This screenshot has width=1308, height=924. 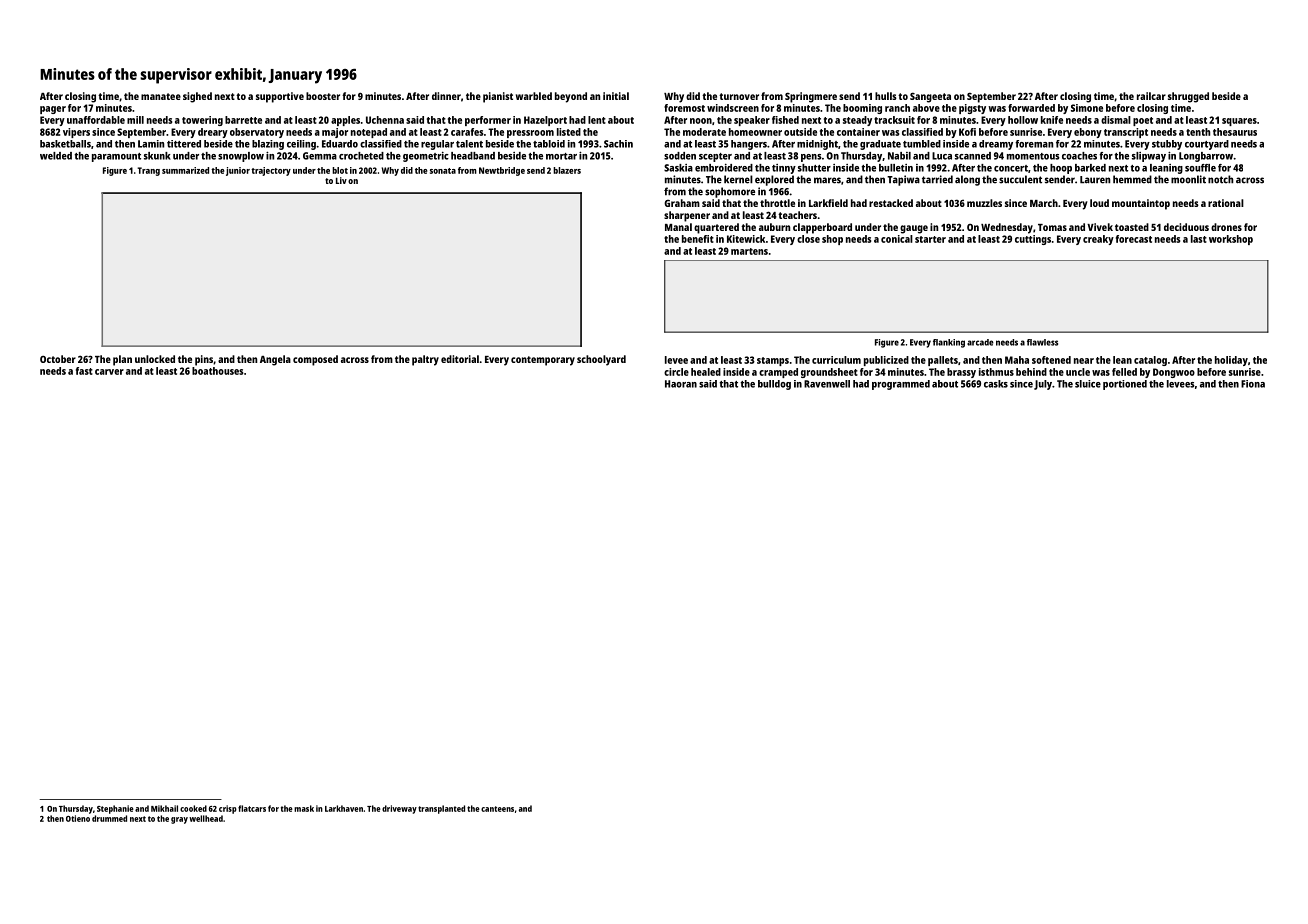 What do you see at coordinates (58, 359) in the screenshot?
I see `October` at bounding box center [58, 359].
